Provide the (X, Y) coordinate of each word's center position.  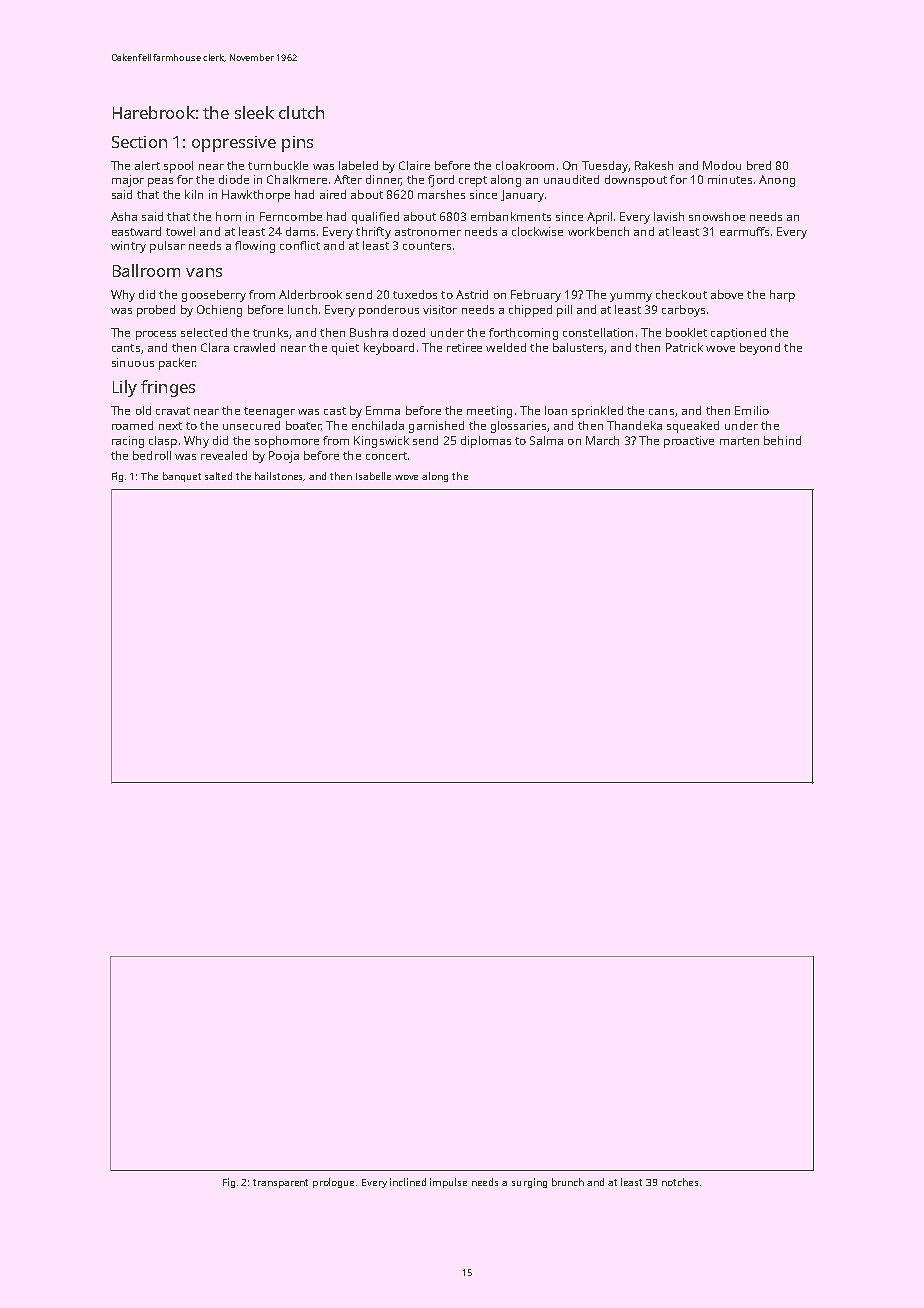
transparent (280, 1183)
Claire (414, 165)
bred (759, 165)
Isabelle (373, 476)
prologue (333, 1183)
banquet (182, 477)
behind (782, 440)
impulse (448, 1183)
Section (139, 142)
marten (739, 441)
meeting (489, 412)
